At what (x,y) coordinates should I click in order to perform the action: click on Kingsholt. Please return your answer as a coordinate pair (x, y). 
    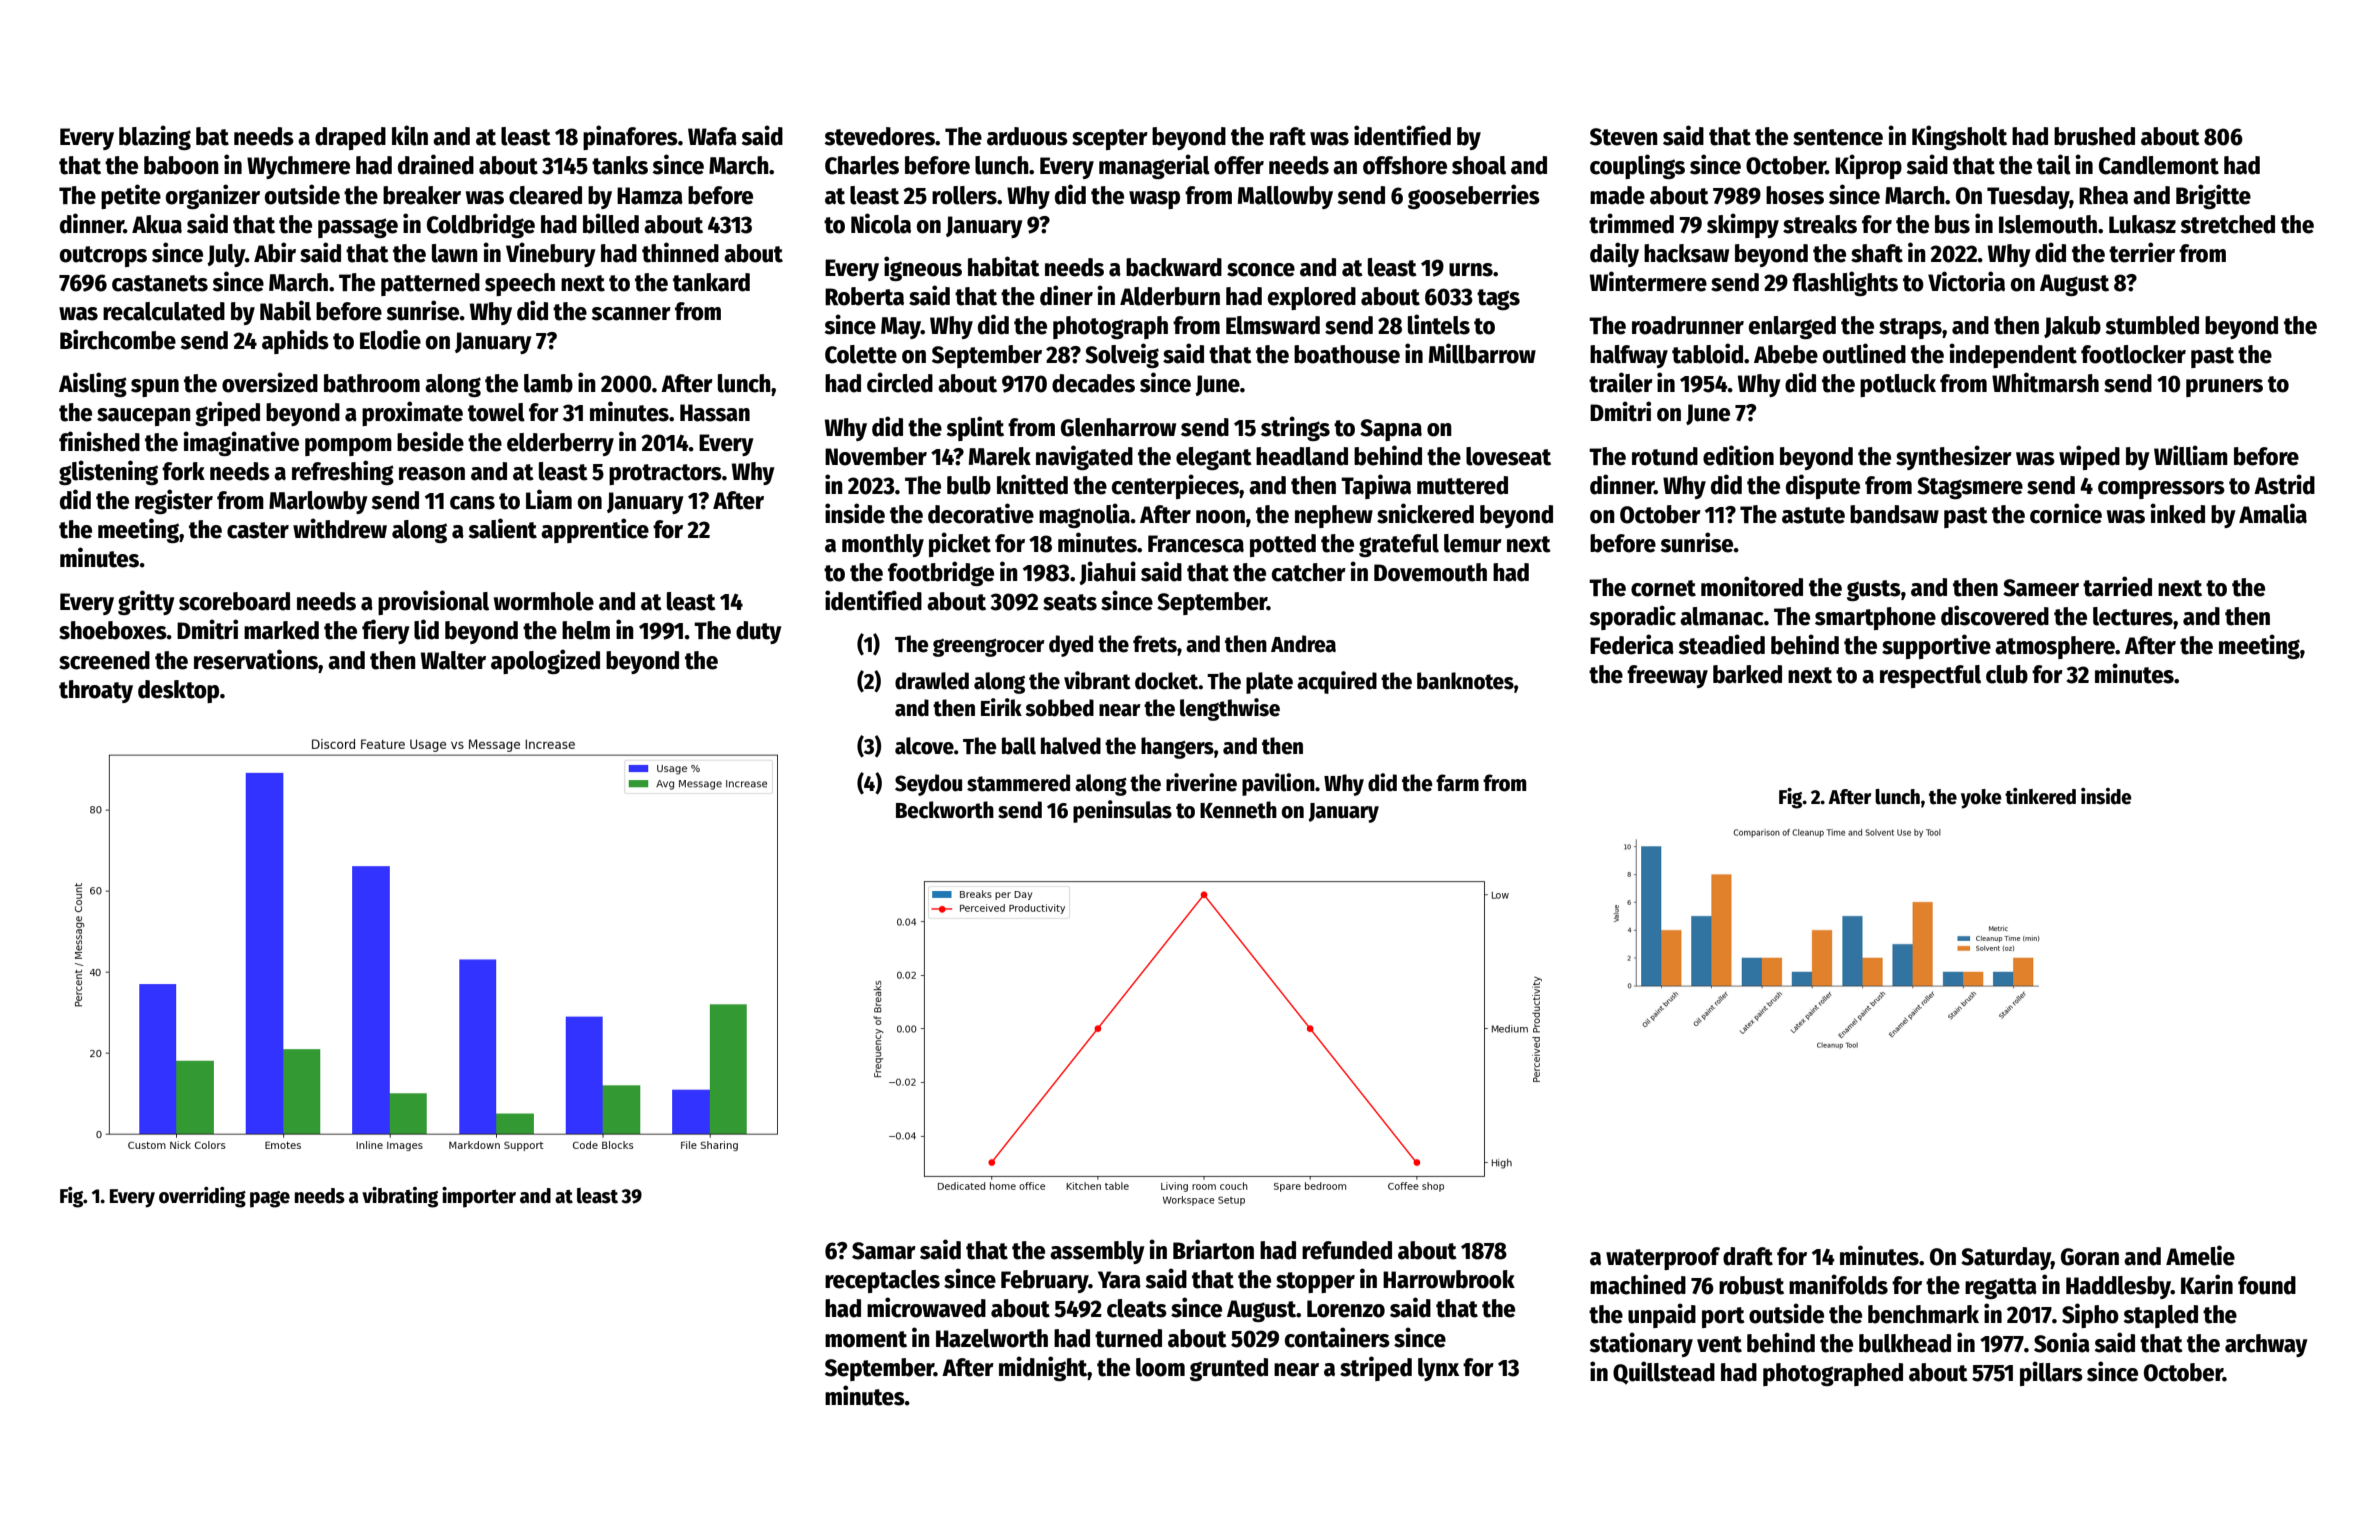
    Looking at the image, I should click on (1959, 137).
